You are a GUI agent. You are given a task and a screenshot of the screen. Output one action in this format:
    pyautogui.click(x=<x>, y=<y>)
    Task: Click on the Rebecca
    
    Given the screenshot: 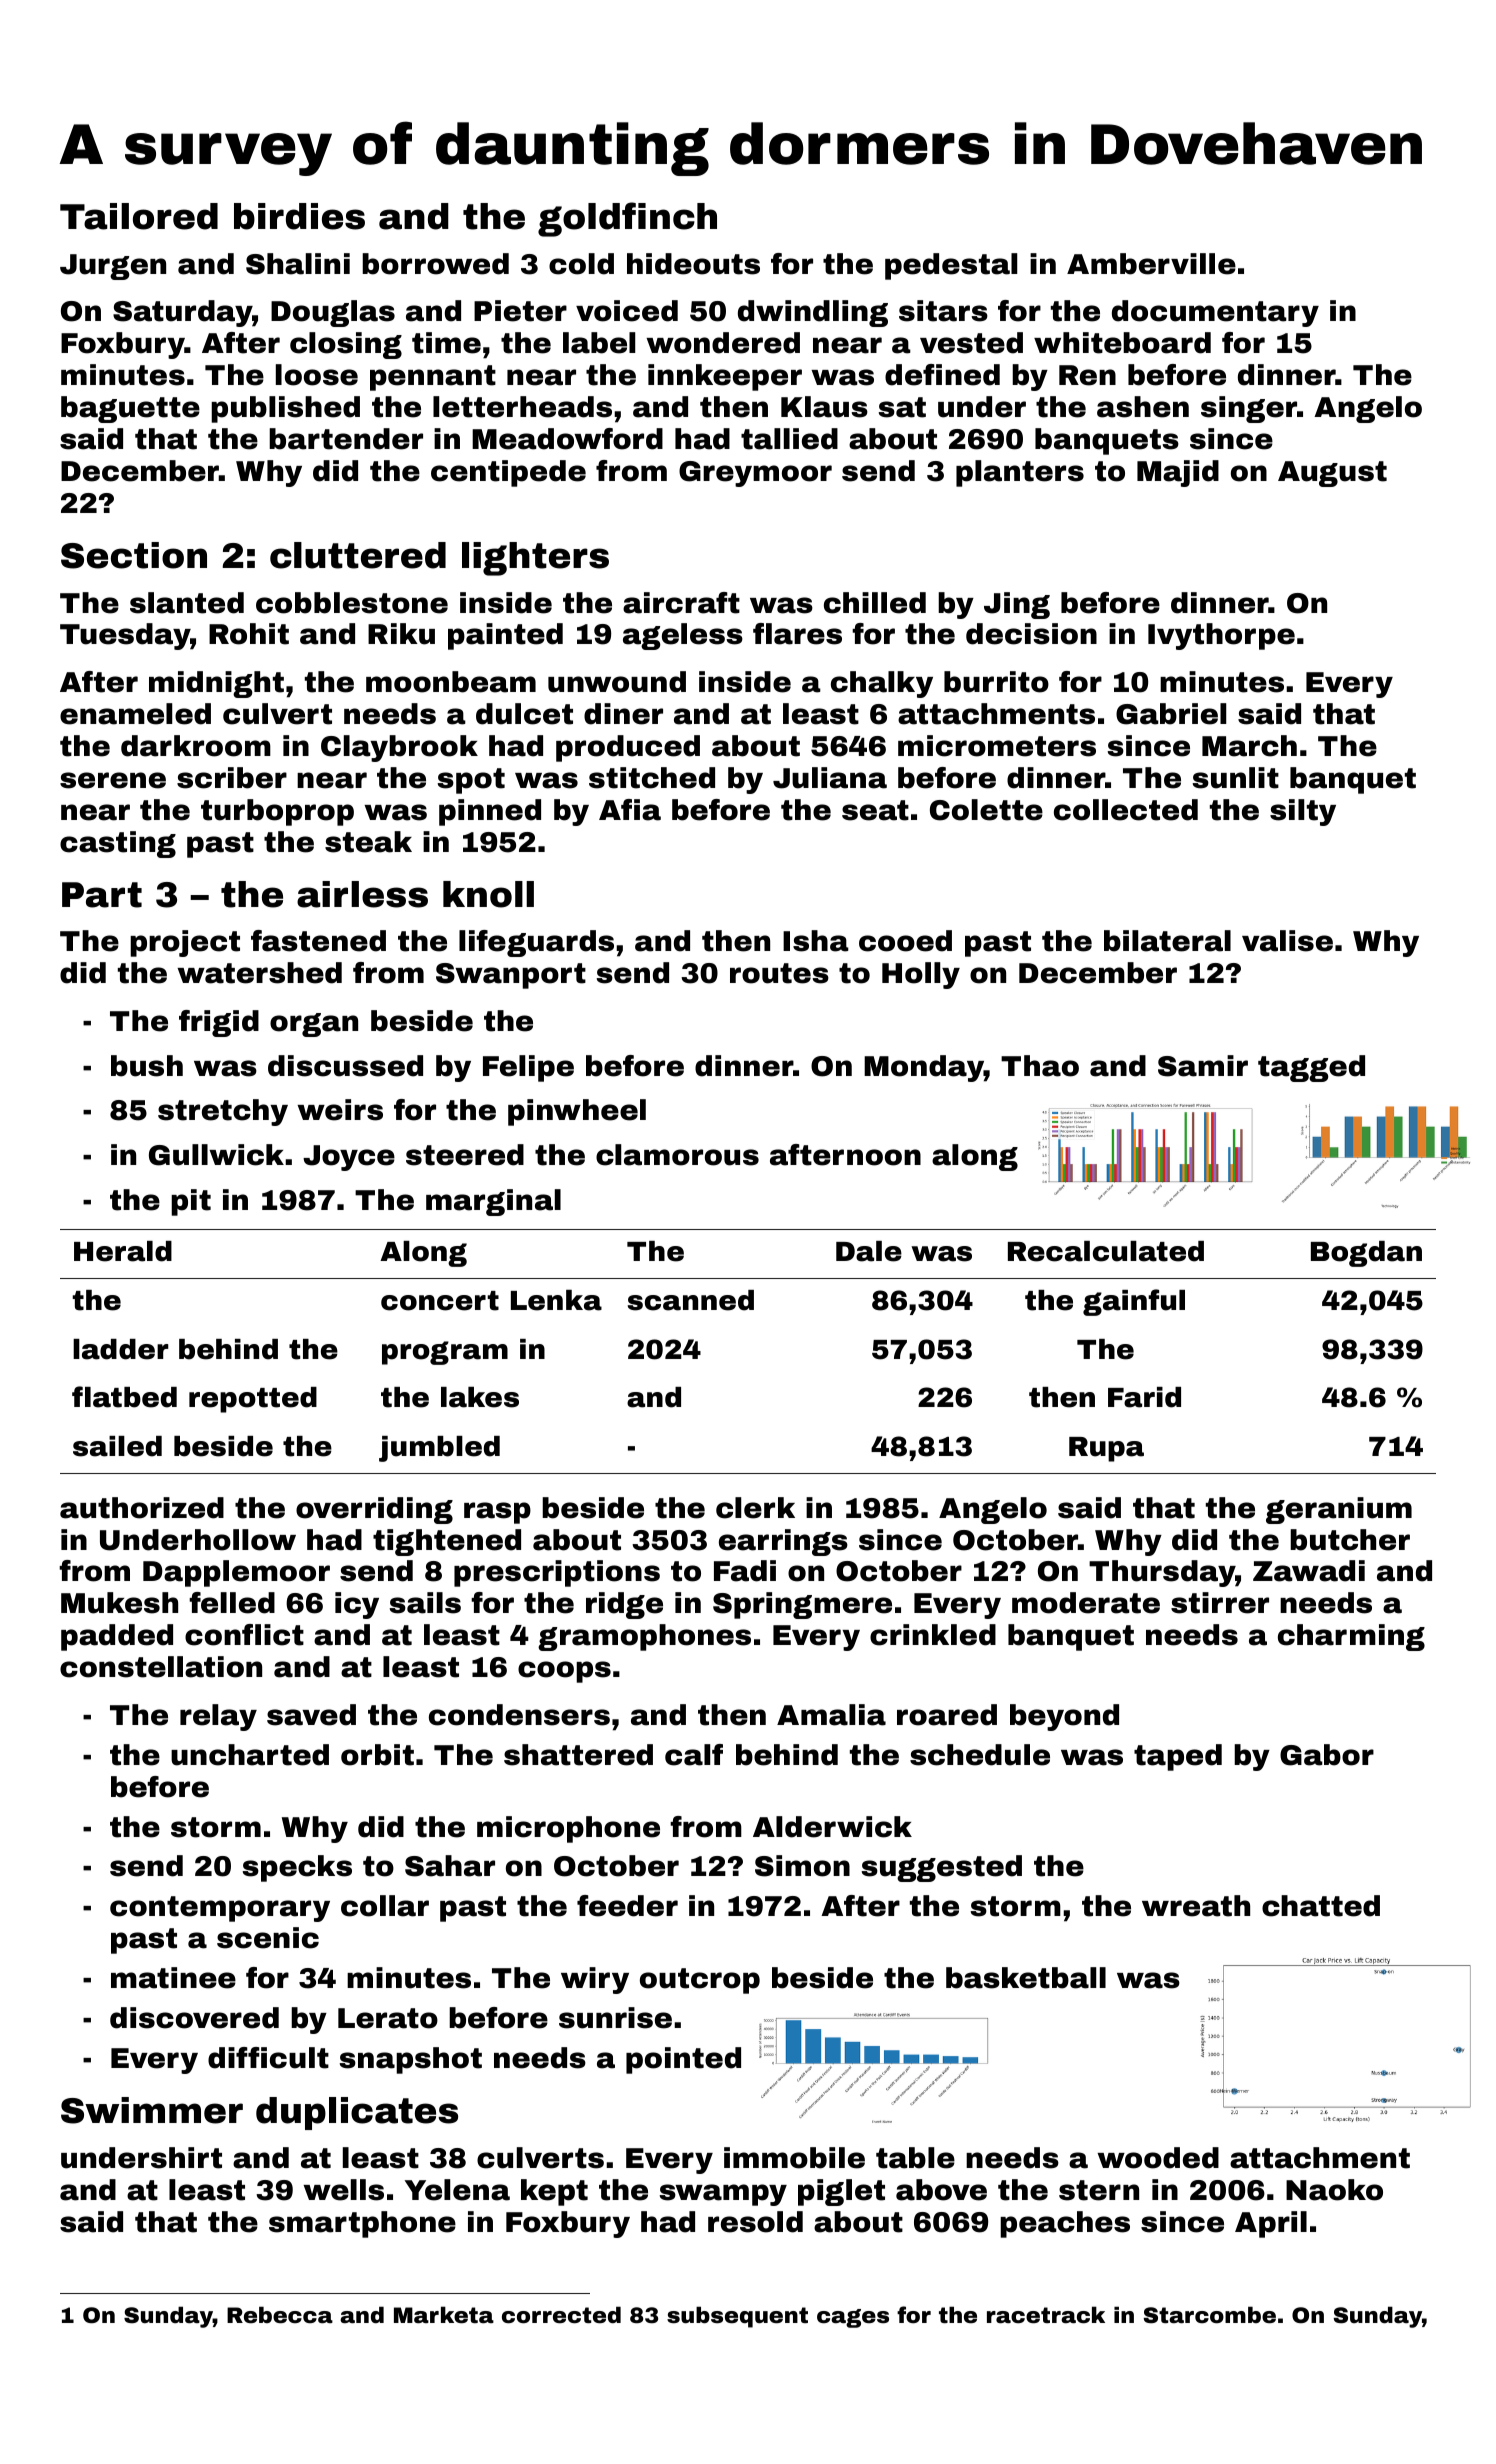 What is the action you would take?
    pyautogui.click(x=280, y=2315)
